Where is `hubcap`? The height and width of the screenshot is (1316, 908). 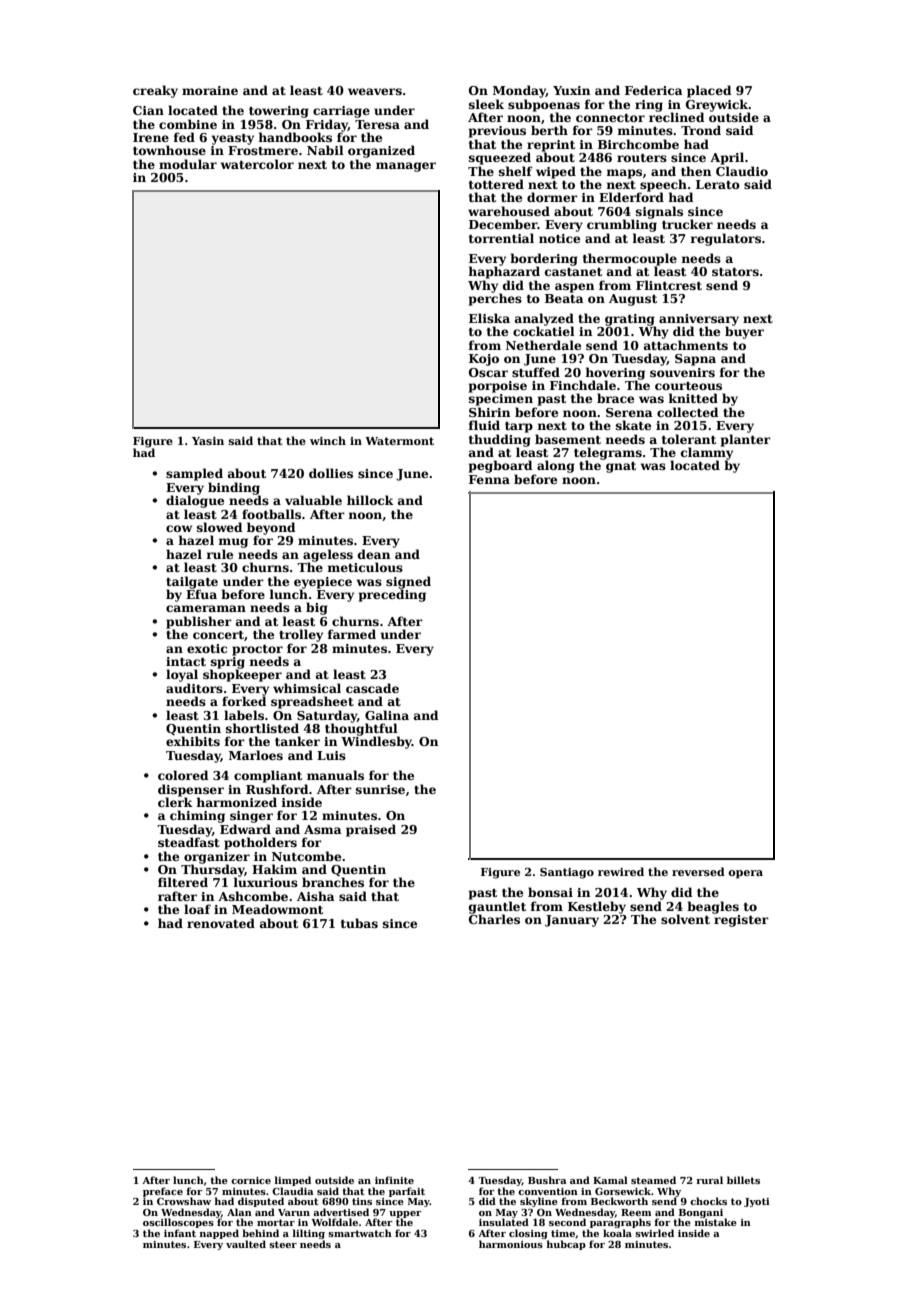 hubcap is located at coordinates (566, 1245).
